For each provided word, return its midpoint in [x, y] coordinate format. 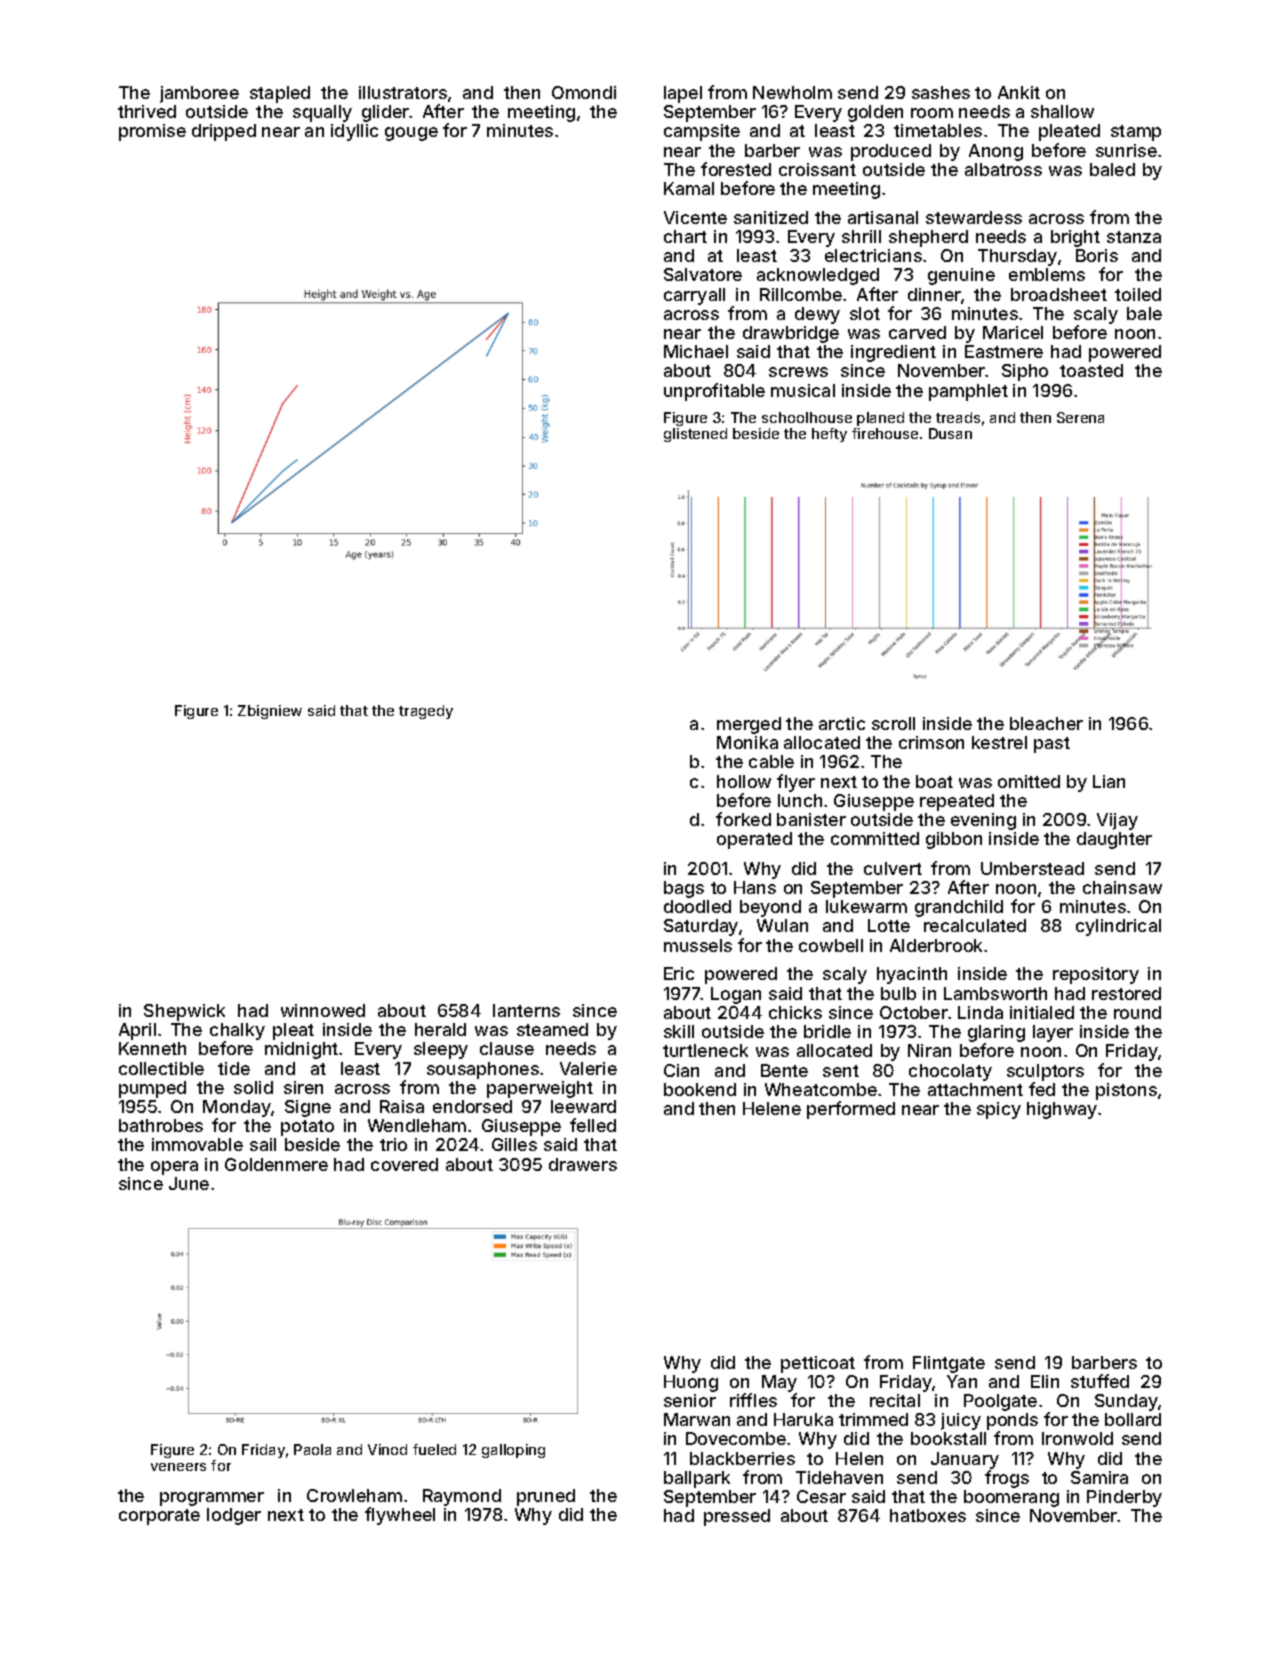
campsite [702, 132]
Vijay [1117, 821]
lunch [800, 800]
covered [404, 1164]
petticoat [818, 1364]
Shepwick [184, 1012]
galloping [513, 1451]
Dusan [950, 433]
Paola [312, 1449]
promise [152, 132]
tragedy [426, 712]
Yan [962, 1381]
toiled [1138, 294]
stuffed [1100, 1381]
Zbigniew [270, 712]
